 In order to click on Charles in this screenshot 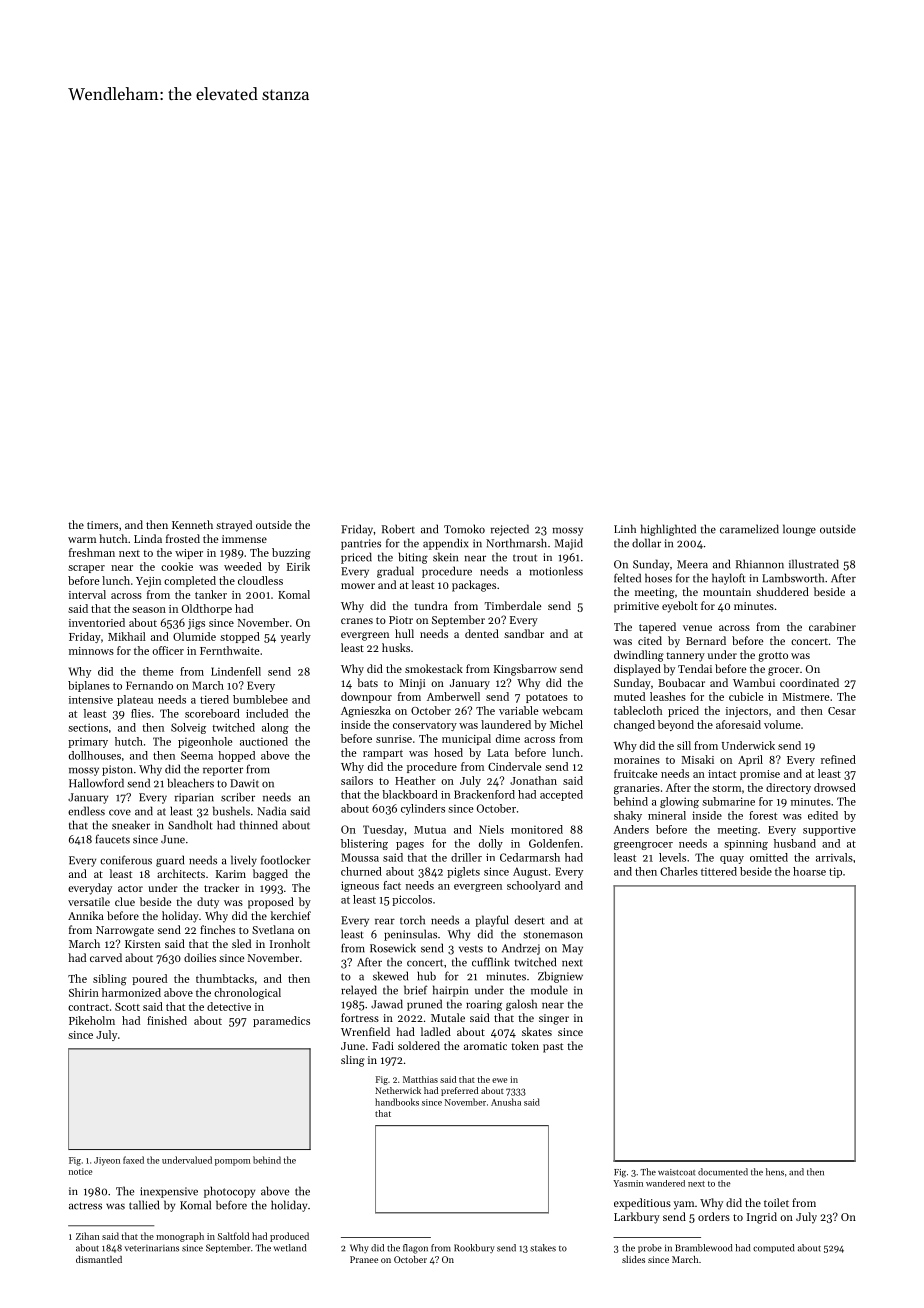, I will do `click(679, 871)`.
